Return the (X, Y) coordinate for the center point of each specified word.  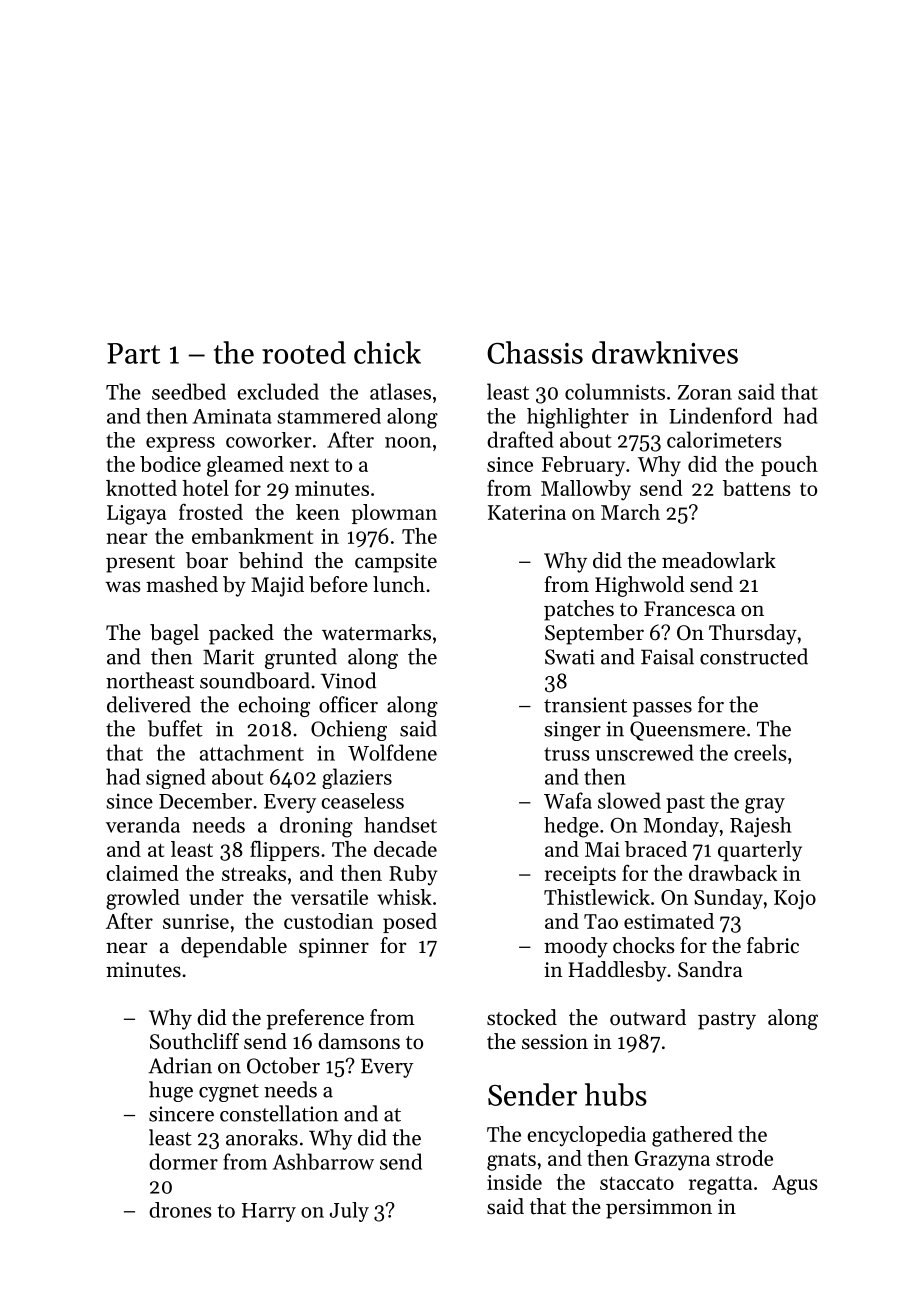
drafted (520, 439)
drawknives (665, 352)
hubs (616, 1094)
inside (514, 1182)
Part (133, 353)
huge (171, 1091)
